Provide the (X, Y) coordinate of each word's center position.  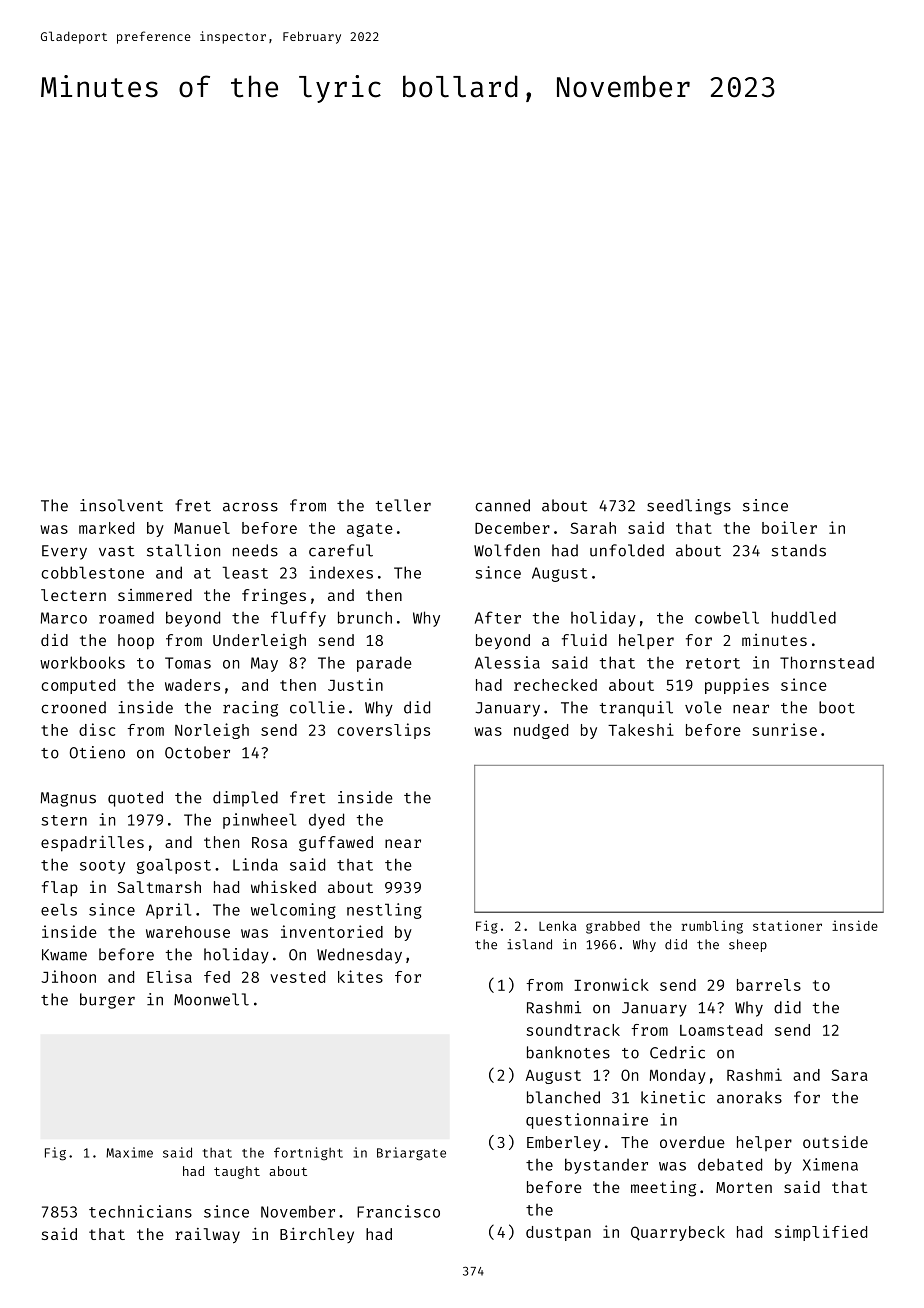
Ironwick (611, 984)
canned (502, 505)
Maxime (129, 1152)
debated (730, 1164)
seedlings (689, 507)
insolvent (121, 505)
